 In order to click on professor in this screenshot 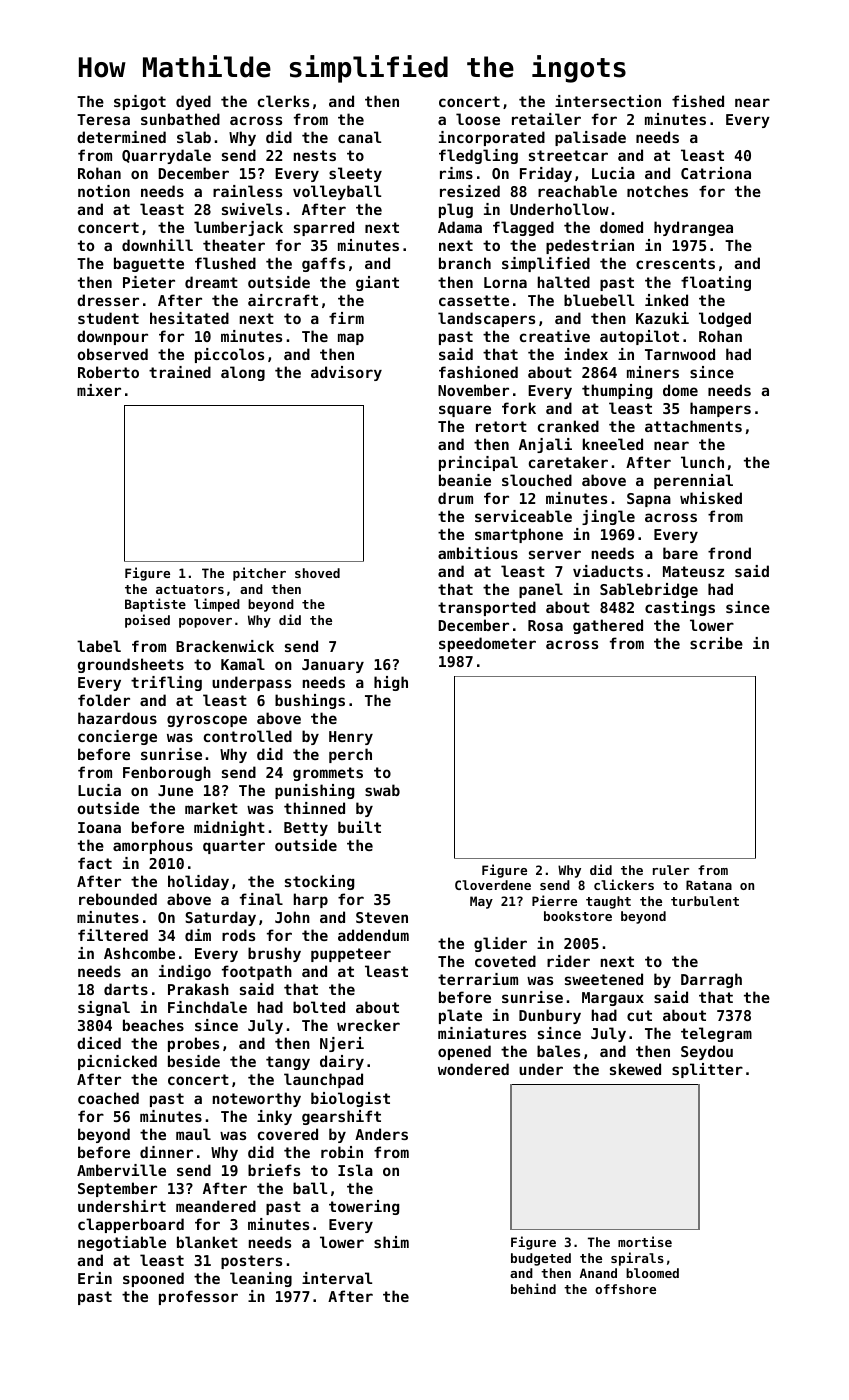, I will do `click(198, 1297)`.
